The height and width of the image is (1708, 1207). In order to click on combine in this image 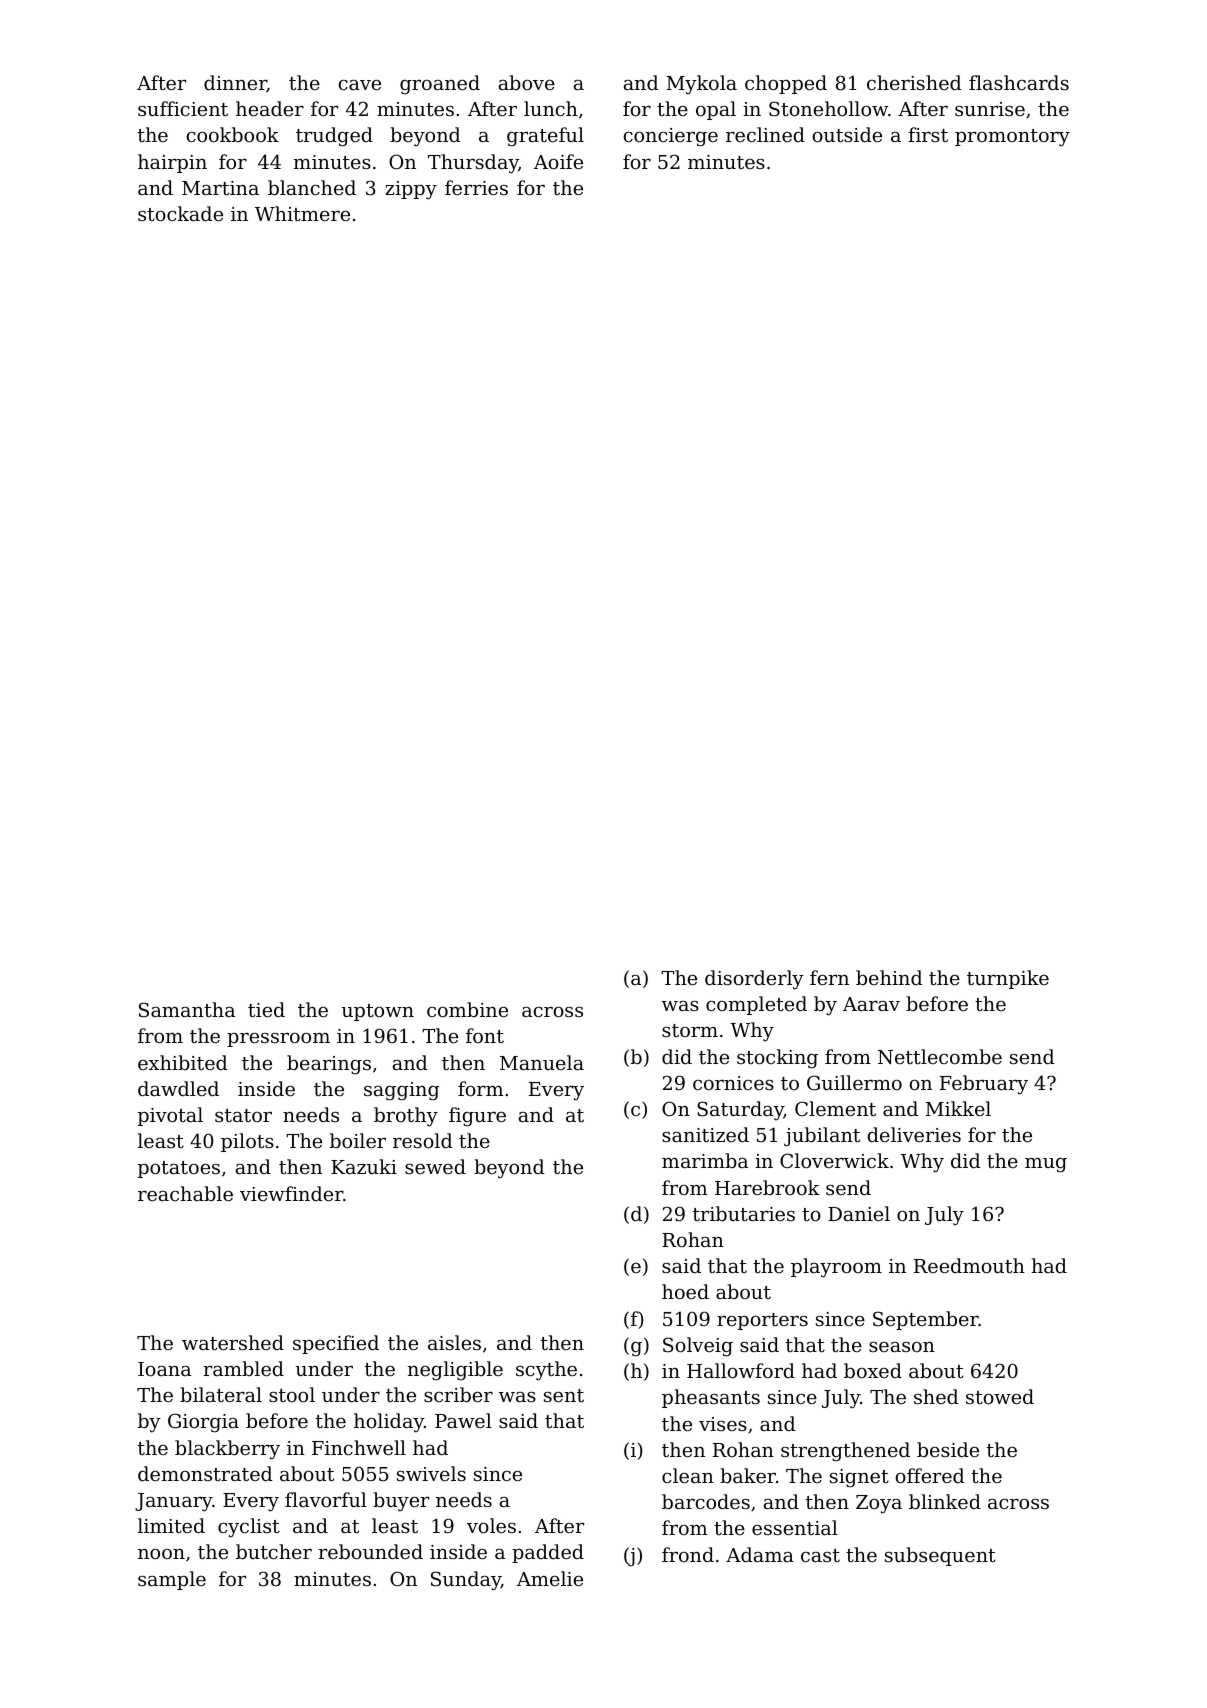, I will do `click(467, 1009)`.
